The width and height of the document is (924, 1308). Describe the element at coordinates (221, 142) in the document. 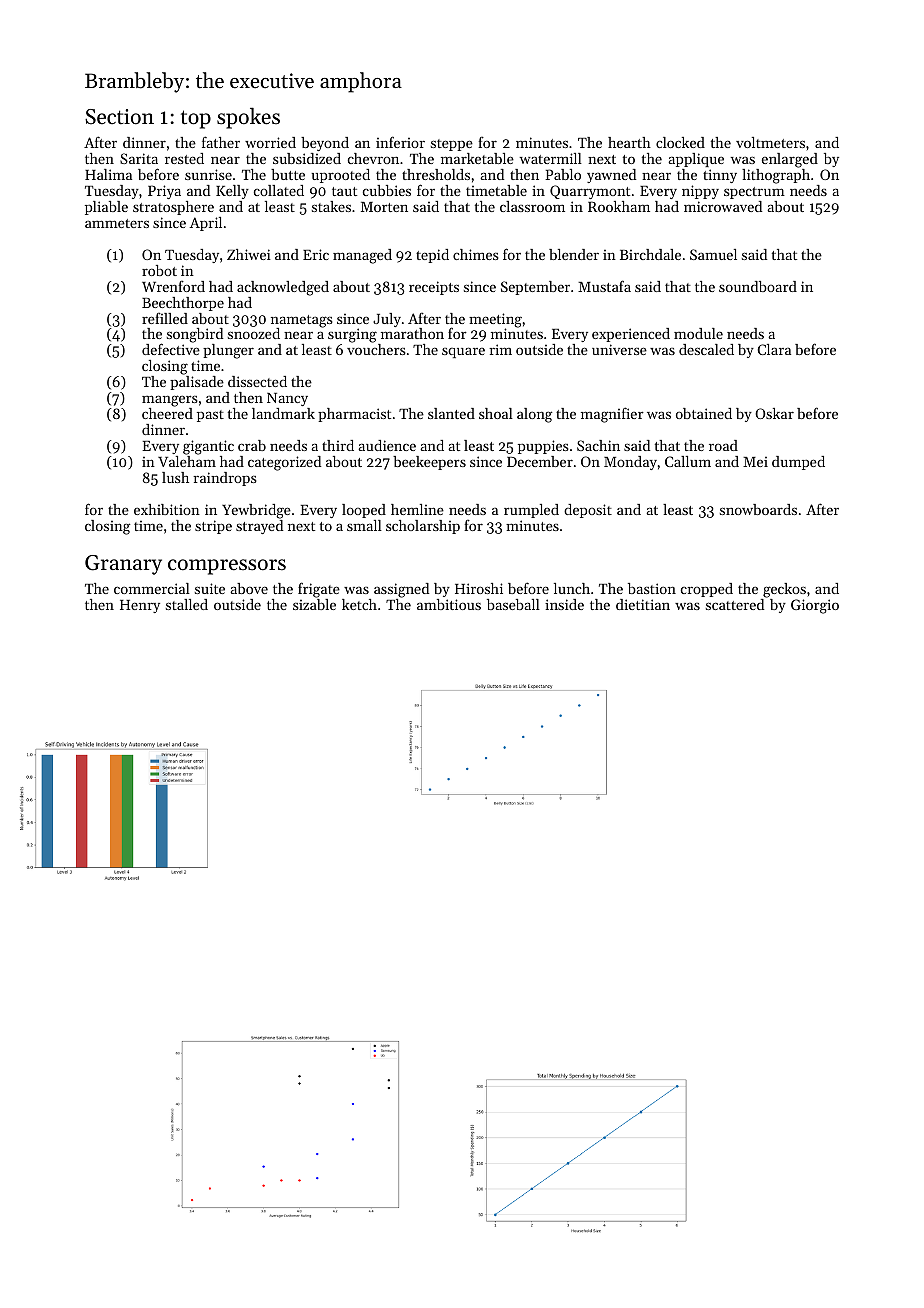

I see `father` at that location.
